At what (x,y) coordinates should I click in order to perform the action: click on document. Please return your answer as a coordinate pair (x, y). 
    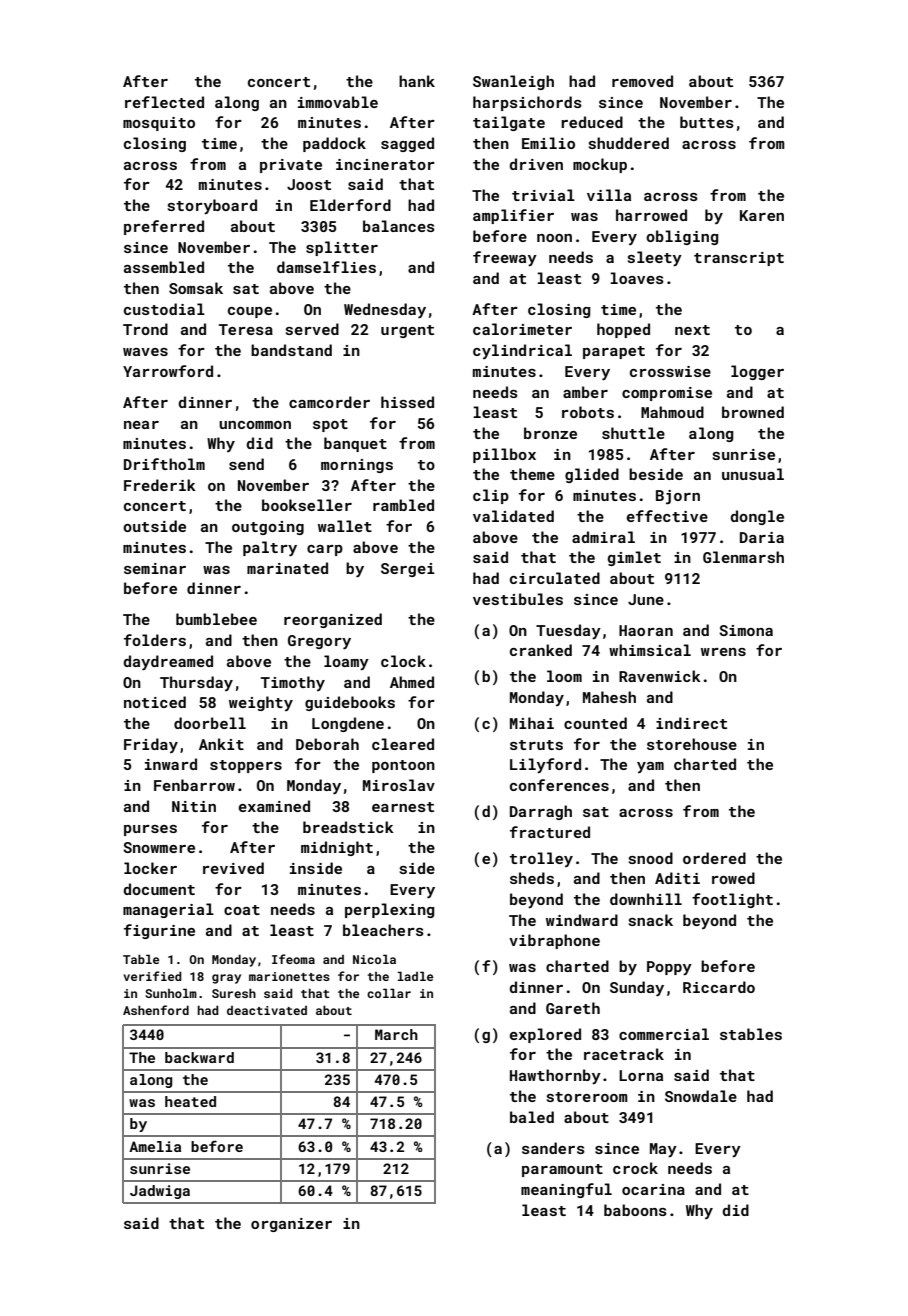
    Looking at the image, I should click on (159, 889).
